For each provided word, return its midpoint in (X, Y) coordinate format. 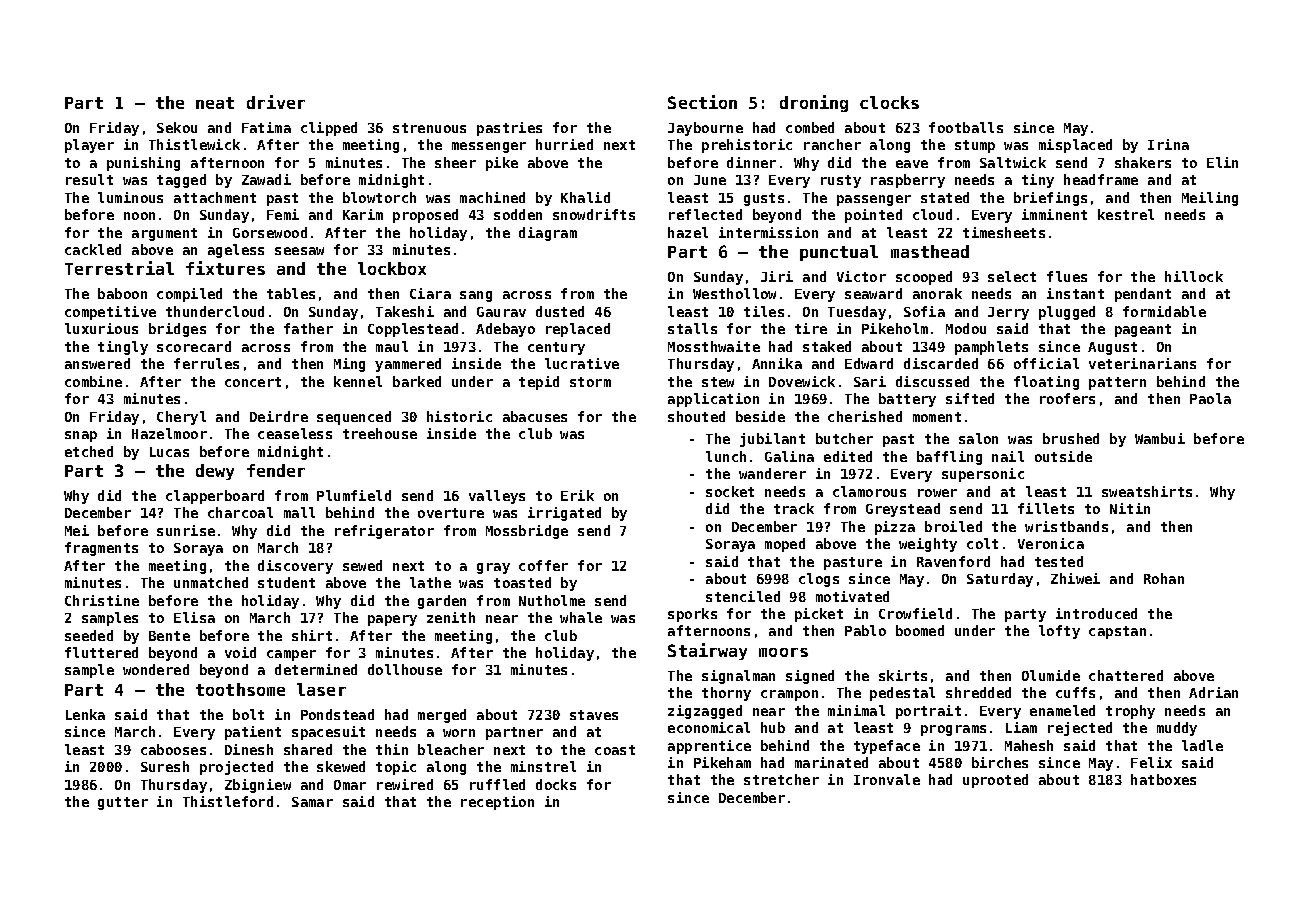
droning (814, 103)
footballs (966, 127)
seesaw (299, 251)
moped (785, 545)
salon (978, 438)
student (286, 582)
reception (497, 803)
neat (215, 103)
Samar (312, 802)
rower (937, 493)
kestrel (1126, 214)
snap (81, 436)
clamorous (869, 491)
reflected (705, 214)
